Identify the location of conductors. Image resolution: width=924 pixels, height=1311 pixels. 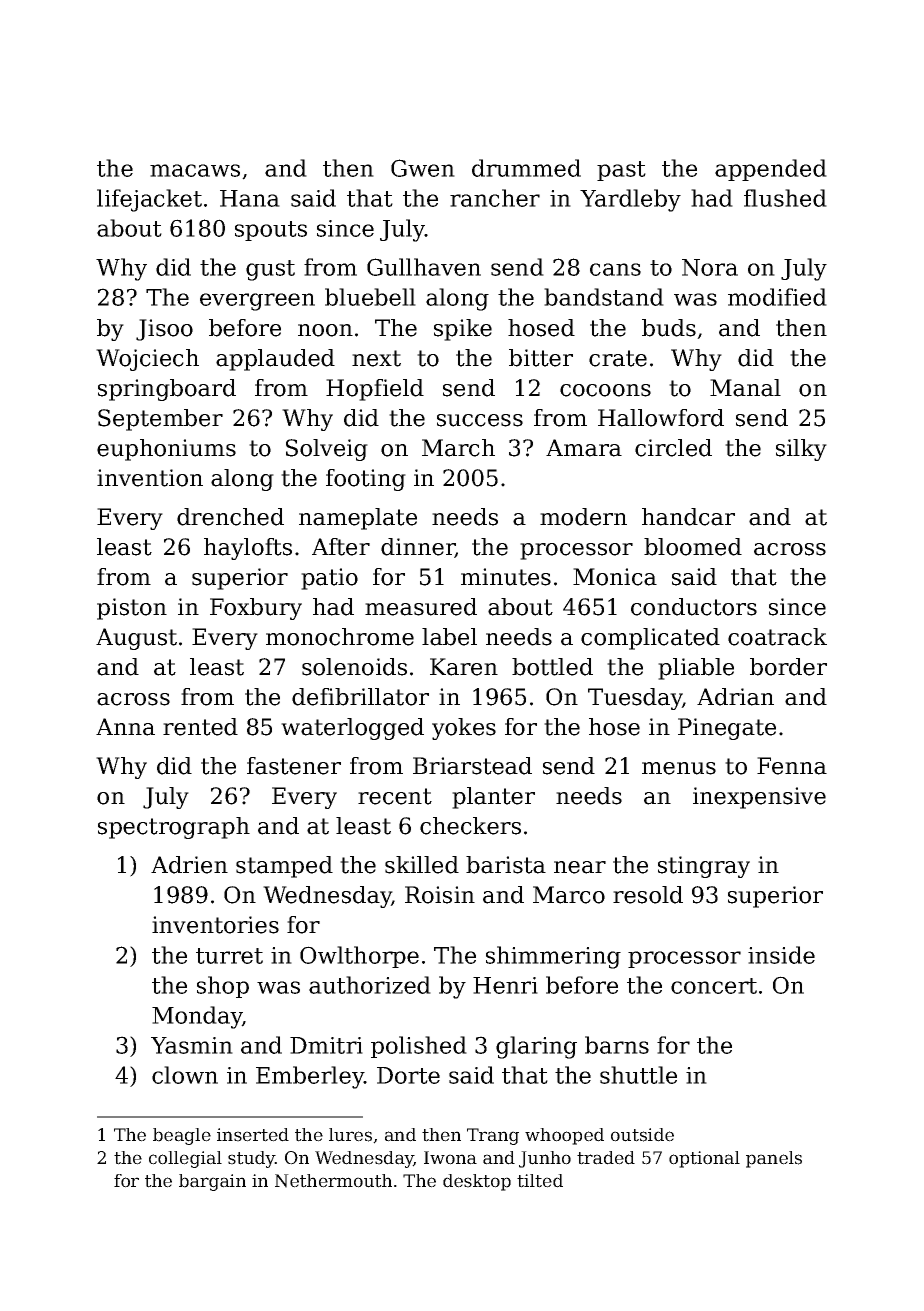
(694, 607).
